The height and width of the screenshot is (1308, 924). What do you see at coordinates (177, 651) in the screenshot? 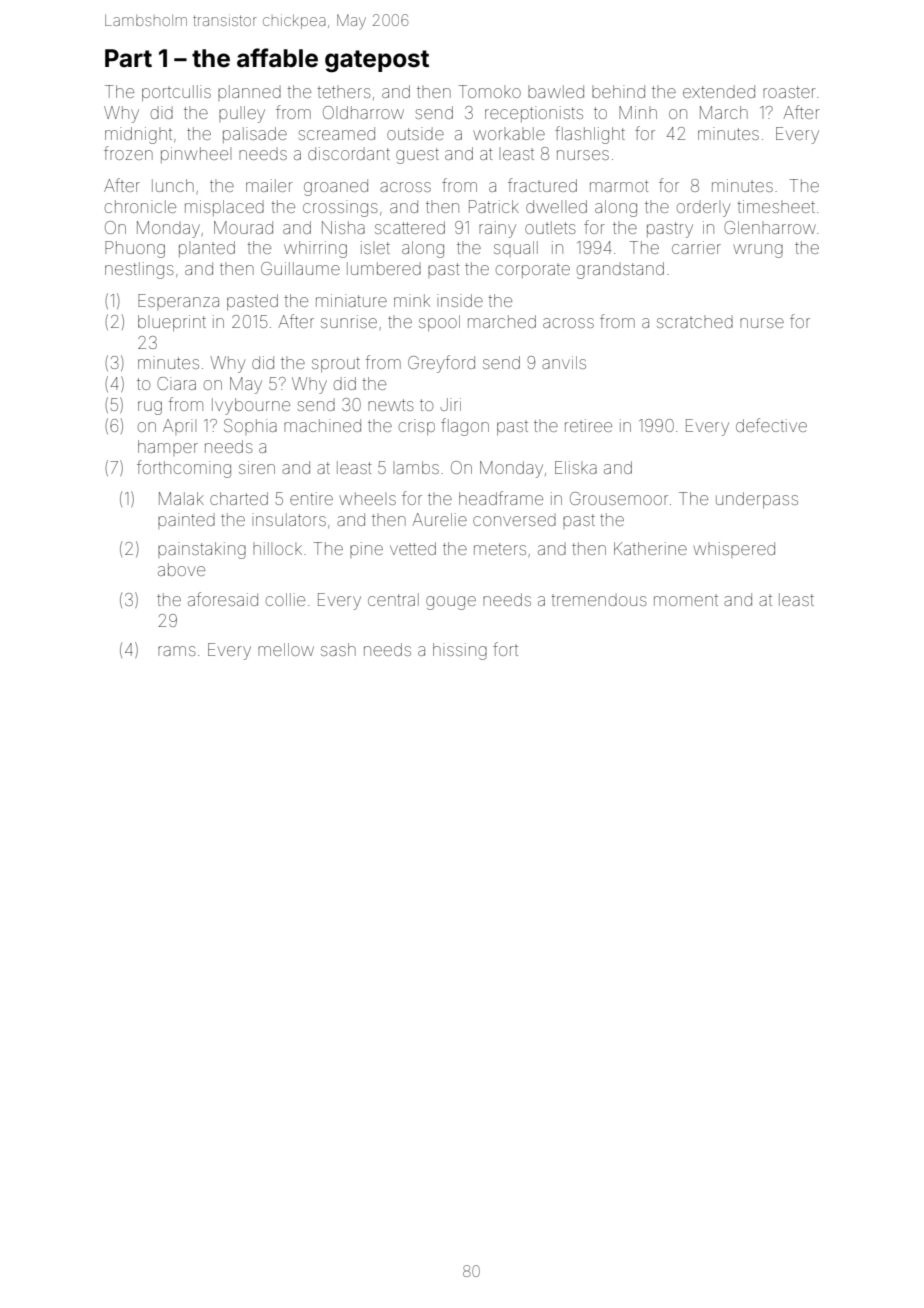
I see `rams` at bounding box center [177, 651].
